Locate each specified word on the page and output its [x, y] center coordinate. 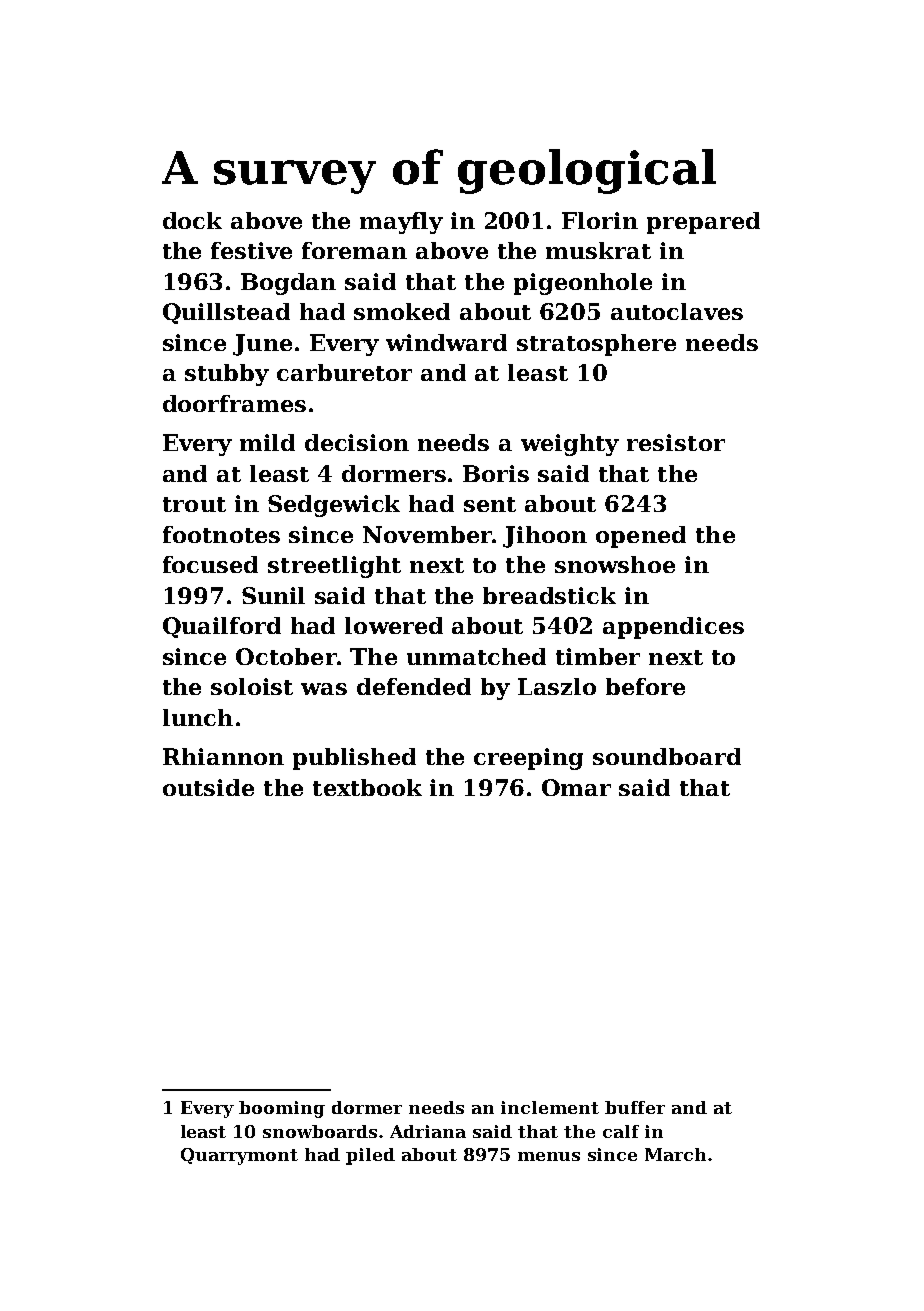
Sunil [273, 595]
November [427, 534]
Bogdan [288, 284]
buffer [635, 1107]
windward [446, 342]
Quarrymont [239, 1156]
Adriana [428, 1131]
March [675, 1154]
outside [208, 787]
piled [370, 1156]
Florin [600, 220]
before [645, 686]
